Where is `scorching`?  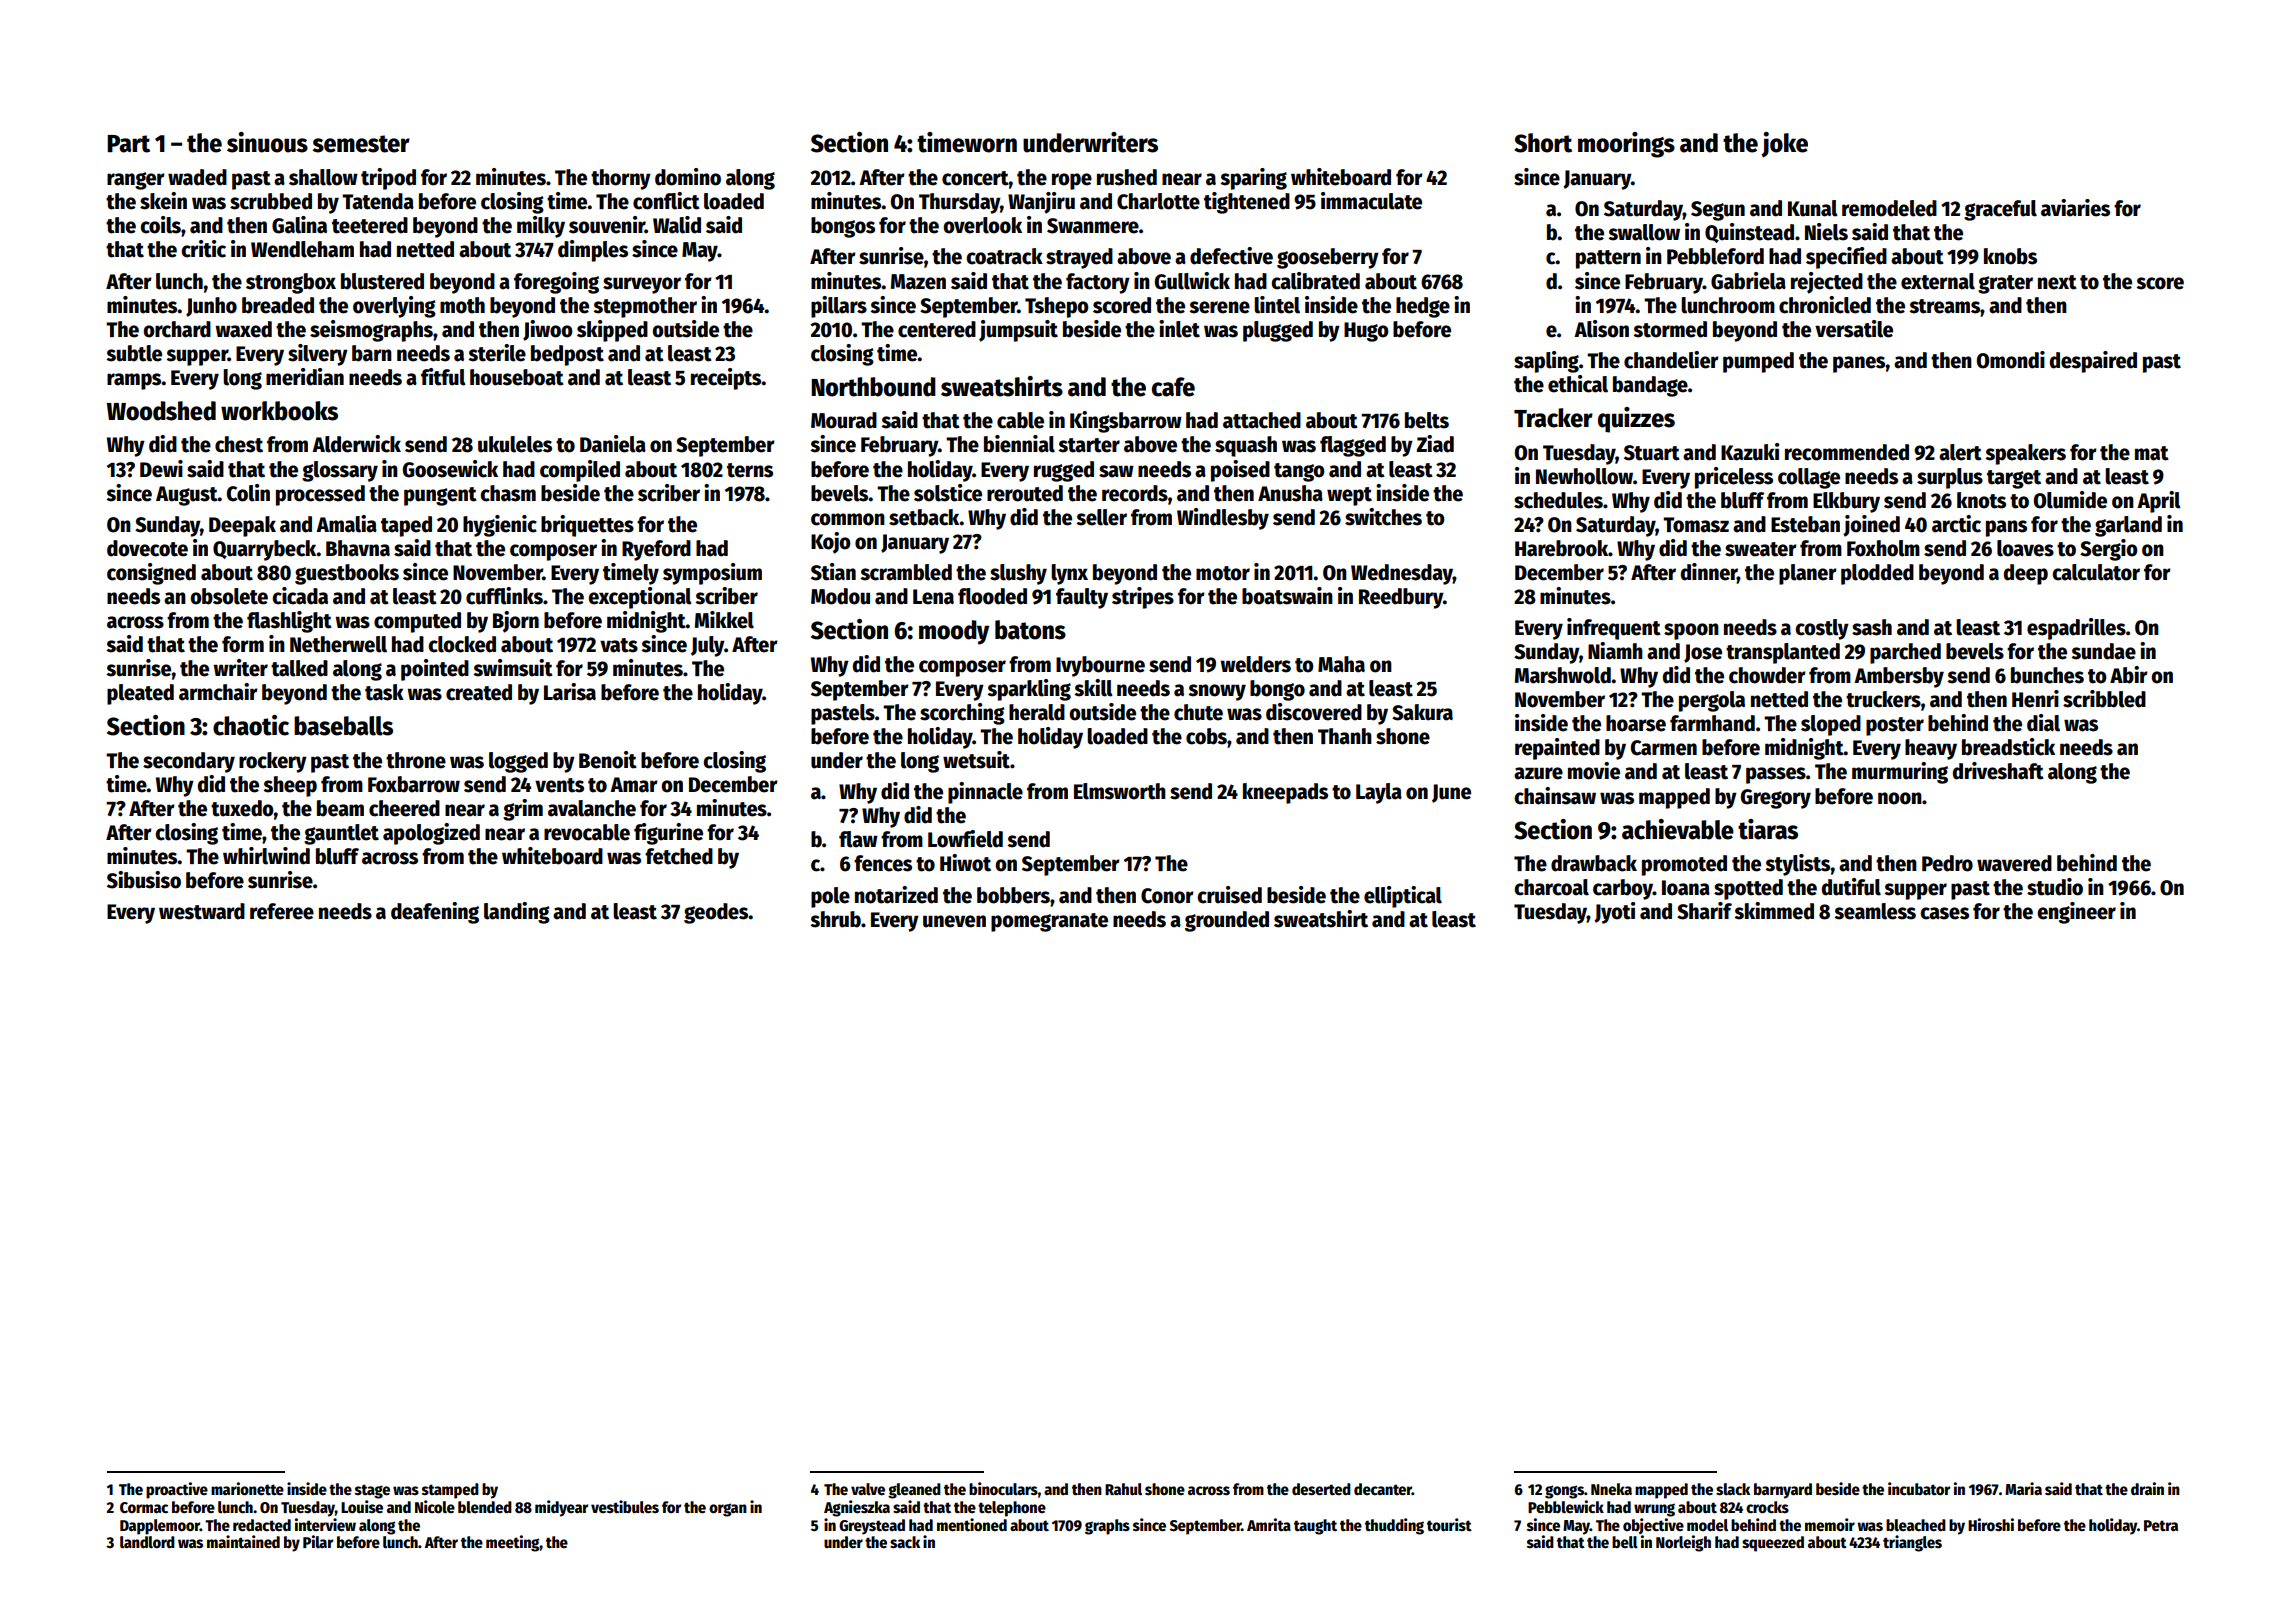 scorching is located at coordinates (962, 714).
